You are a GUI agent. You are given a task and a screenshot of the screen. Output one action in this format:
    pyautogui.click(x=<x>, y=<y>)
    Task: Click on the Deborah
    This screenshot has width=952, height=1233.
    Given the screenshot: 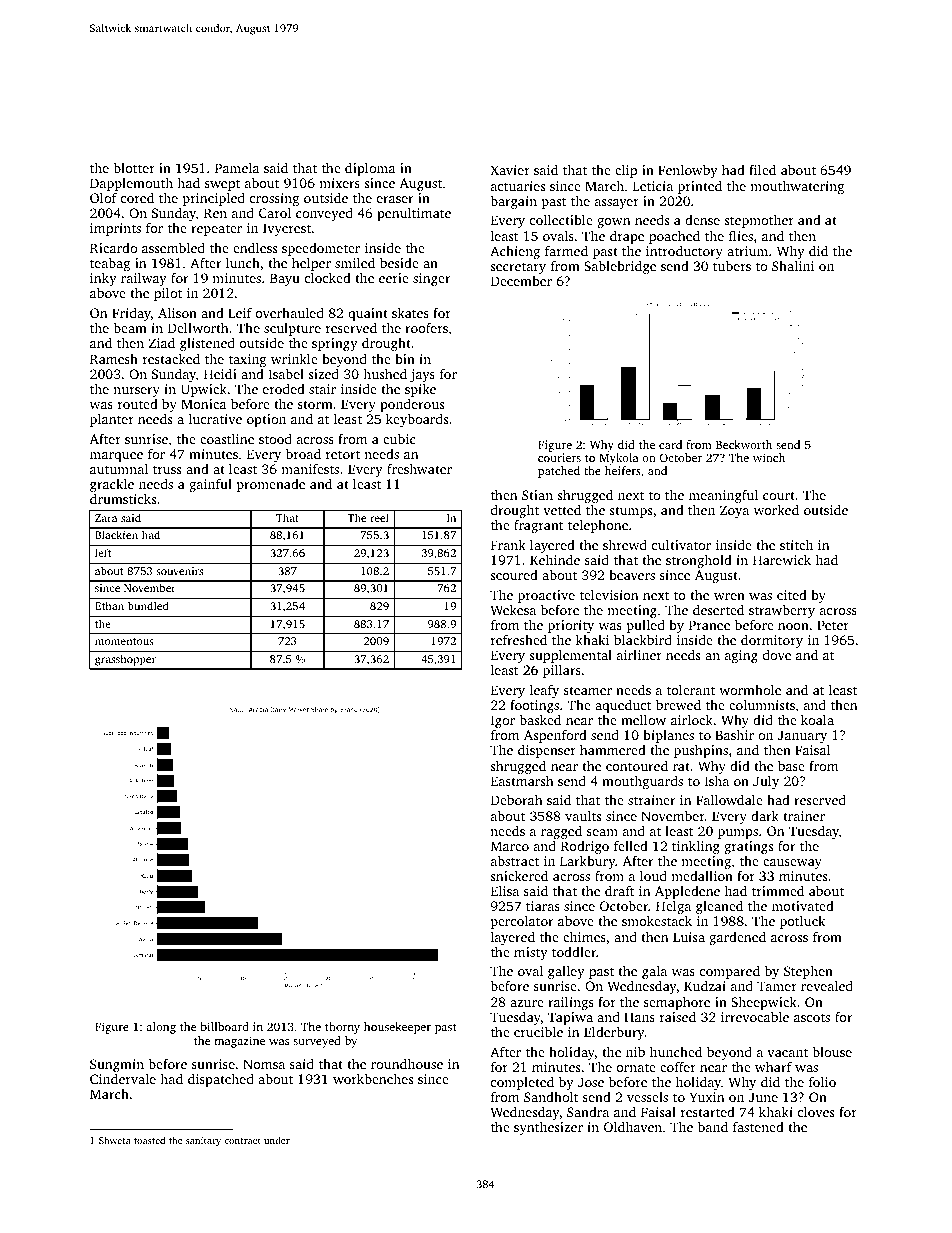 What is the action you would take?
    pyautogui.click(x=517, y=800)
